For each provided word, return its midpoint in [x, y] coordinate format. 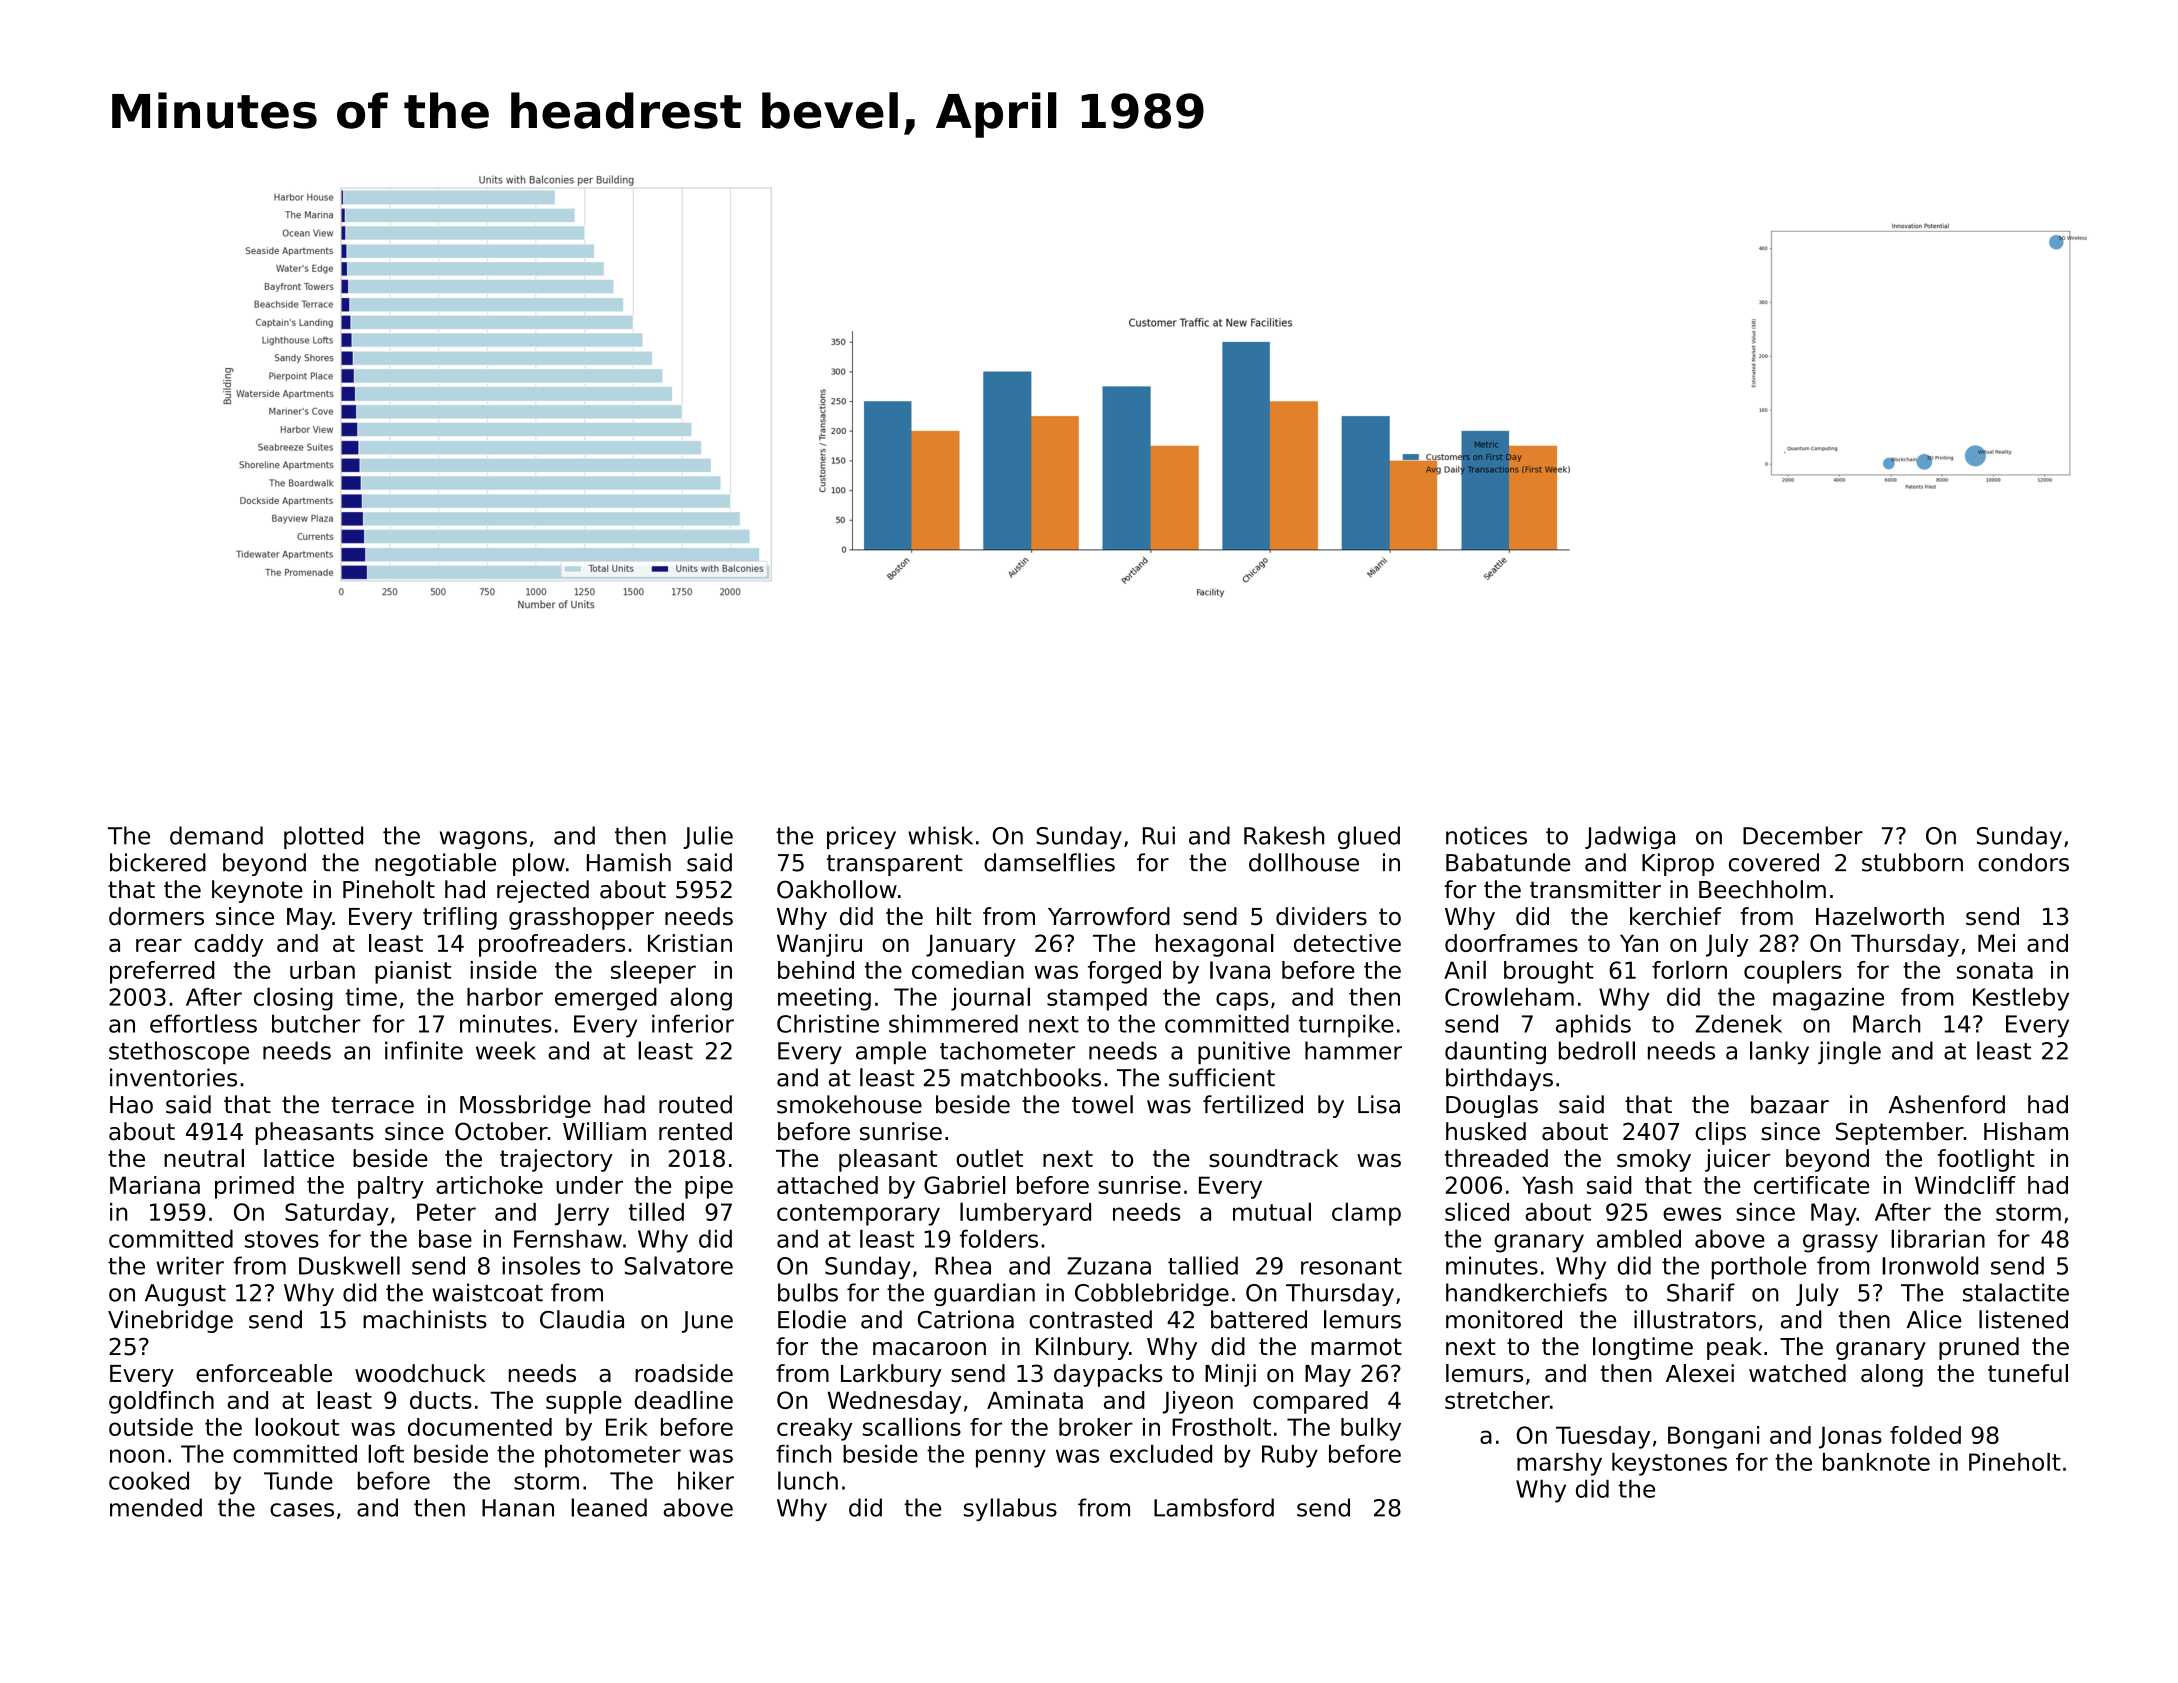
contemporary [858, 1215]
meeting [824, 999]
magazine [1828, 999]
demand [216, 835]
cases [302, 1510]
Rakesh [1284, 835]
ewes [1692, 1214]
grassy [1840, 1243]
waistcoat [487, 1292]
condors [2023, 862]
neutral [204, 1158]
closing [293, 999]
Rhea [963, 1265]
